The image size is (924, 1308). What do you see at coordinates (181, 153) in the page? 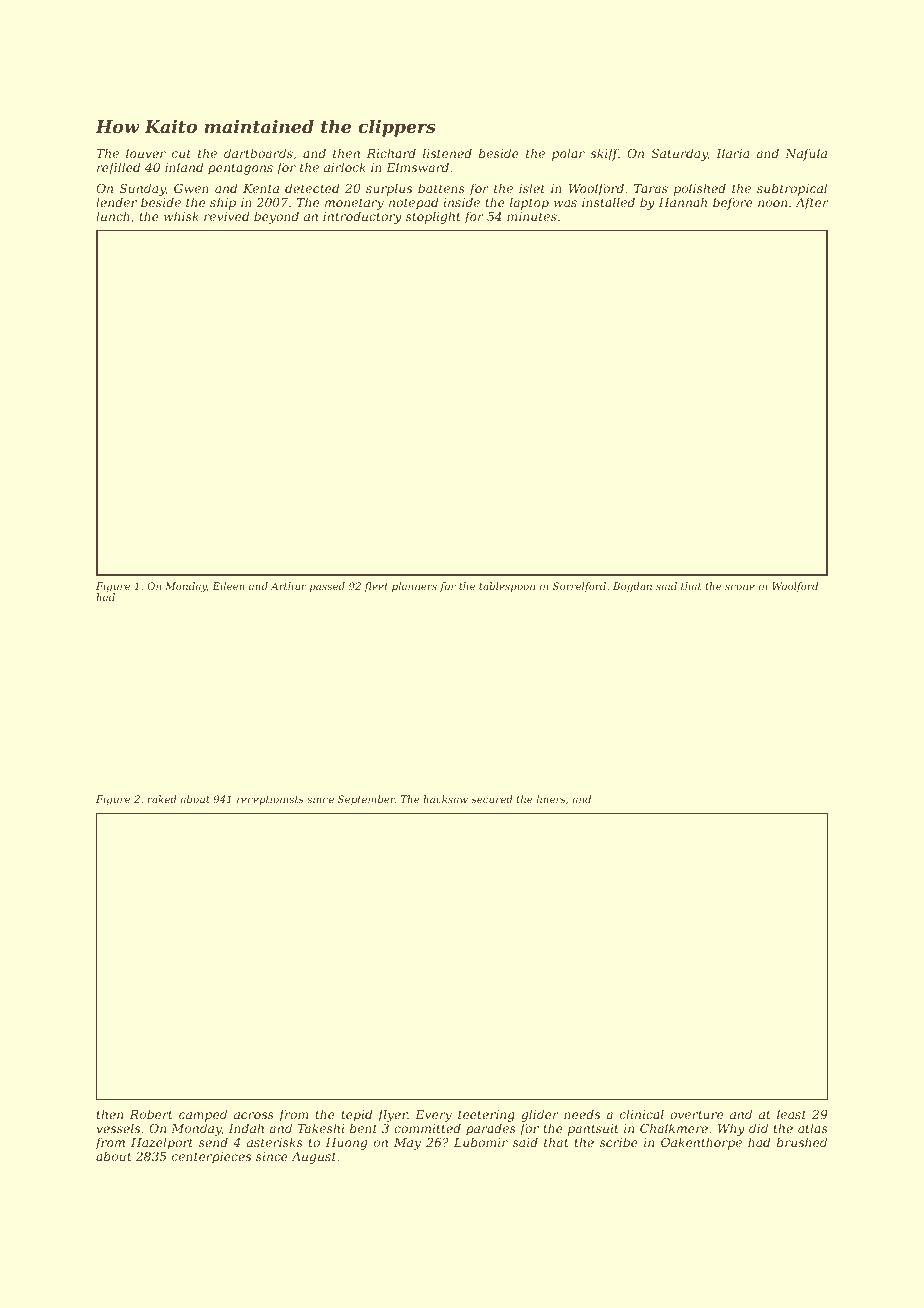
I see `cut` at bounding box center [181, 153].
